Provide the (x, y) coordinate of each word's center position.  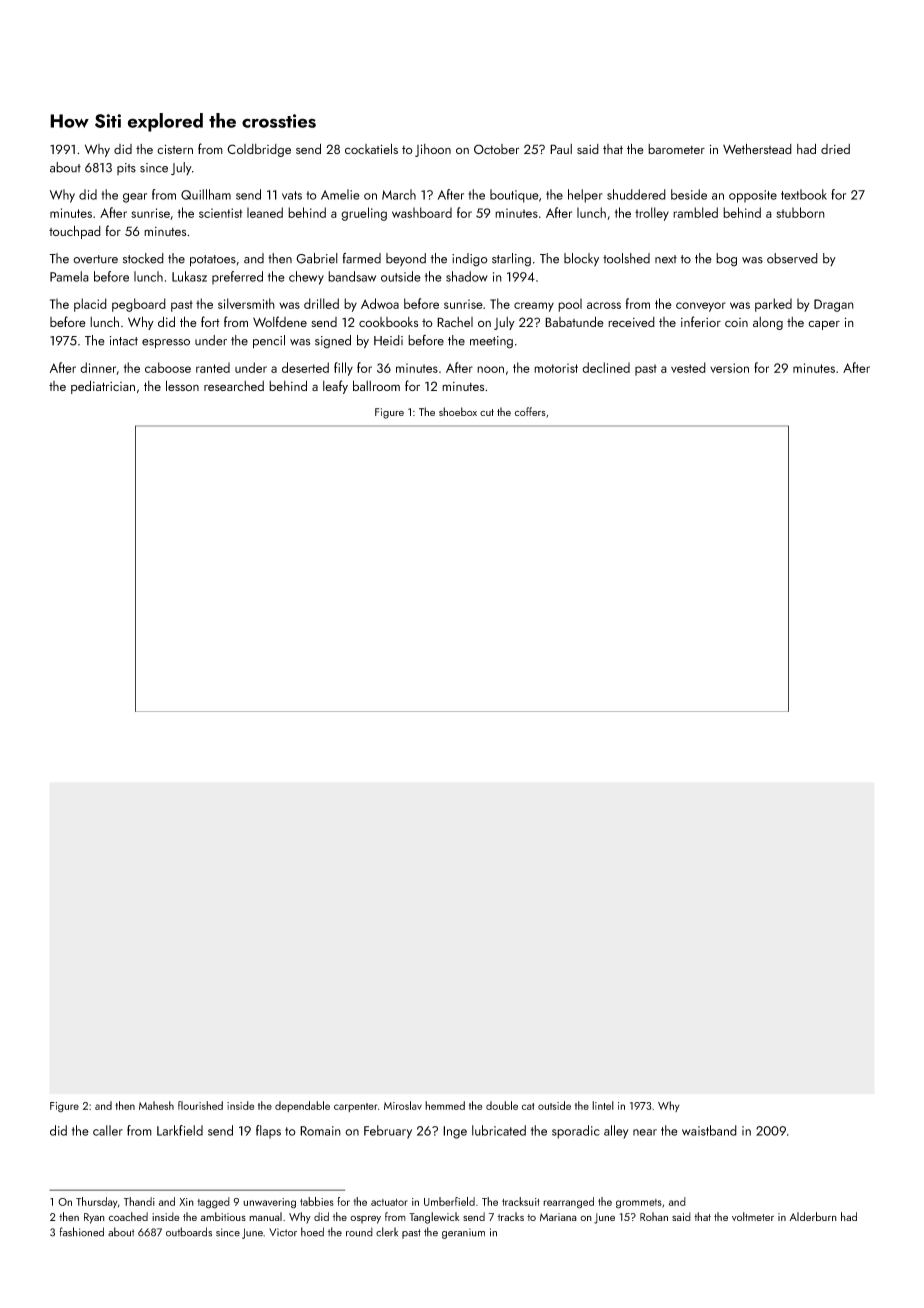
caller (108, 1130)
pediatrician (103, 387)
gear (135, 198)
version (729, 368)
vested (688, 367)
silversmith (246, 303)
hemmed (445, 1105)
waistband (709, 1130)
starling (511, 260)
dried (835, 149)
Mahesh (156, 1105)
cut (487, 412)
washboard (422, 212)
